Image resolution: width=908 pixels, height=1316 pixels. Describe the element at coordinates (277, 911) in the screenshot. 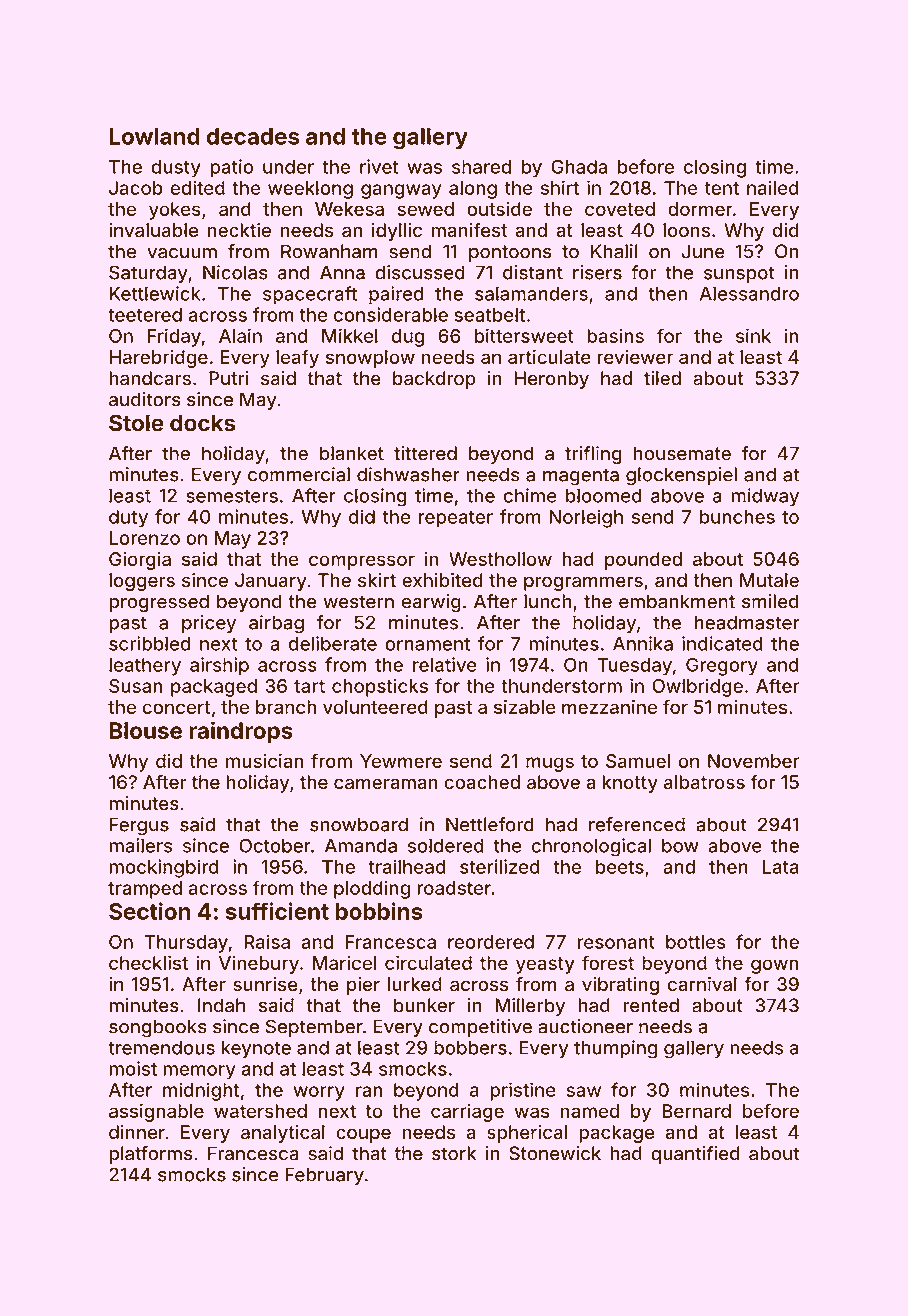

I see `sufficient` at that location.
